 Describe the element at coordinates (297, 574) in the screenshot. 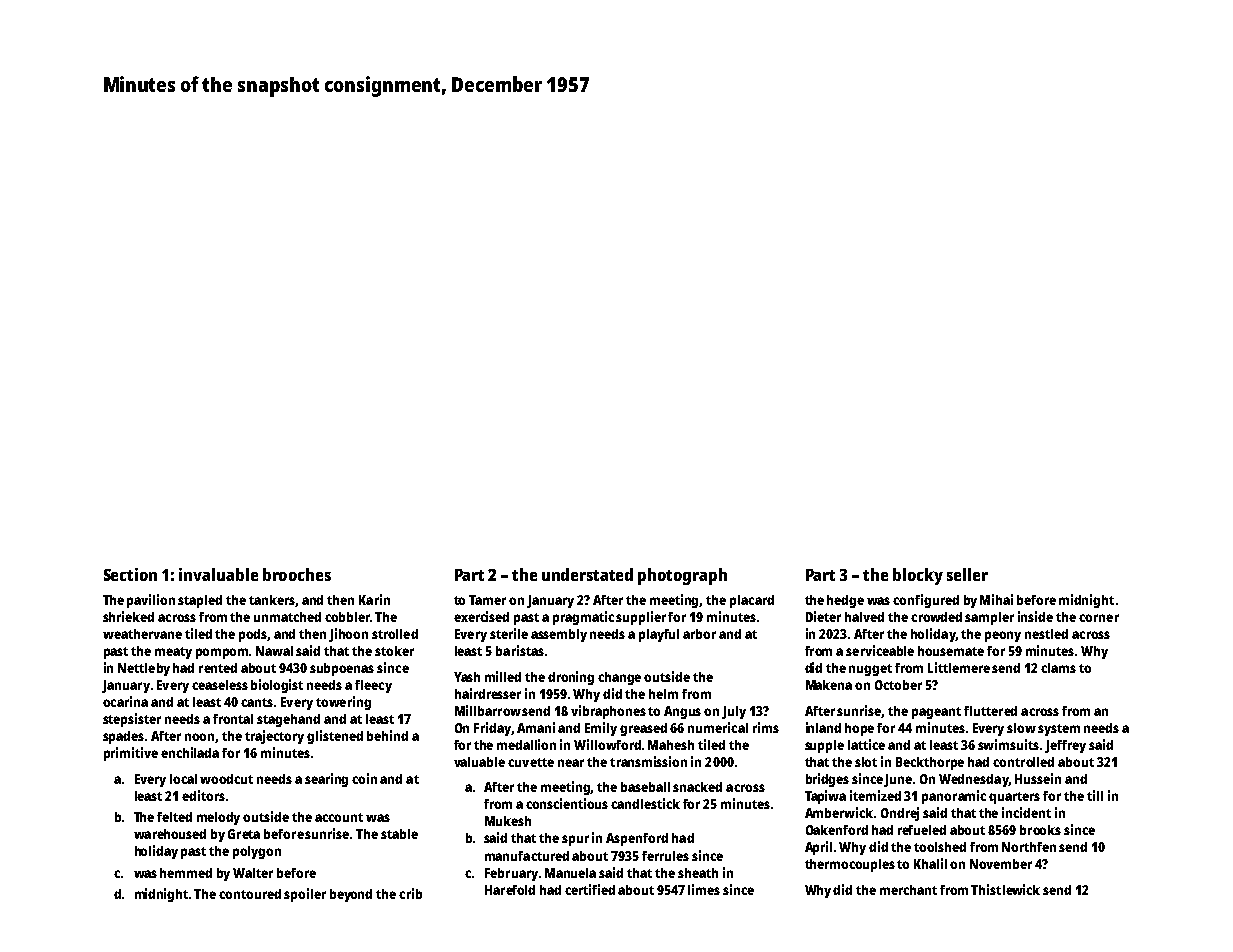

I see `brooches` at that location.
